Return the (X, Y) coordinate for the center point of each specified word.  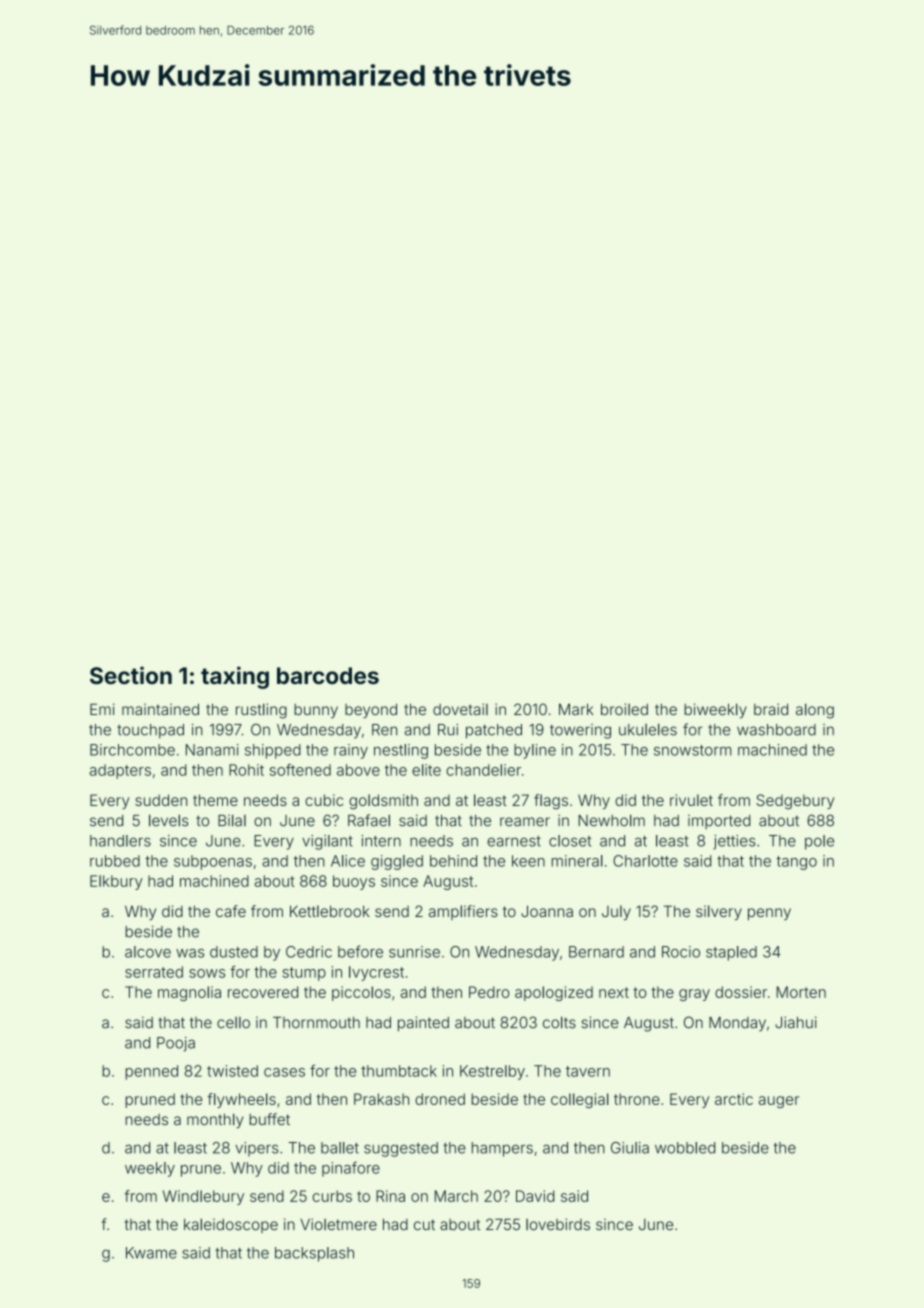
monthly (215, 1121)
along (815, 711)
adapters (120, 771)
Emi (102, 709)
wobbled (685, 1148)
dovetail (460, 709)
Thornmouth (316, 1023)
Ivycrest (376, 973)
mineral (577, 861)
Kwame (151, 1253)
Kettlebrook (330, 911)
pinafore (351, 1169)
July (616, 912)
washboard (776, 730)
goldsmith (383, 802)
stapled (731, 953)
